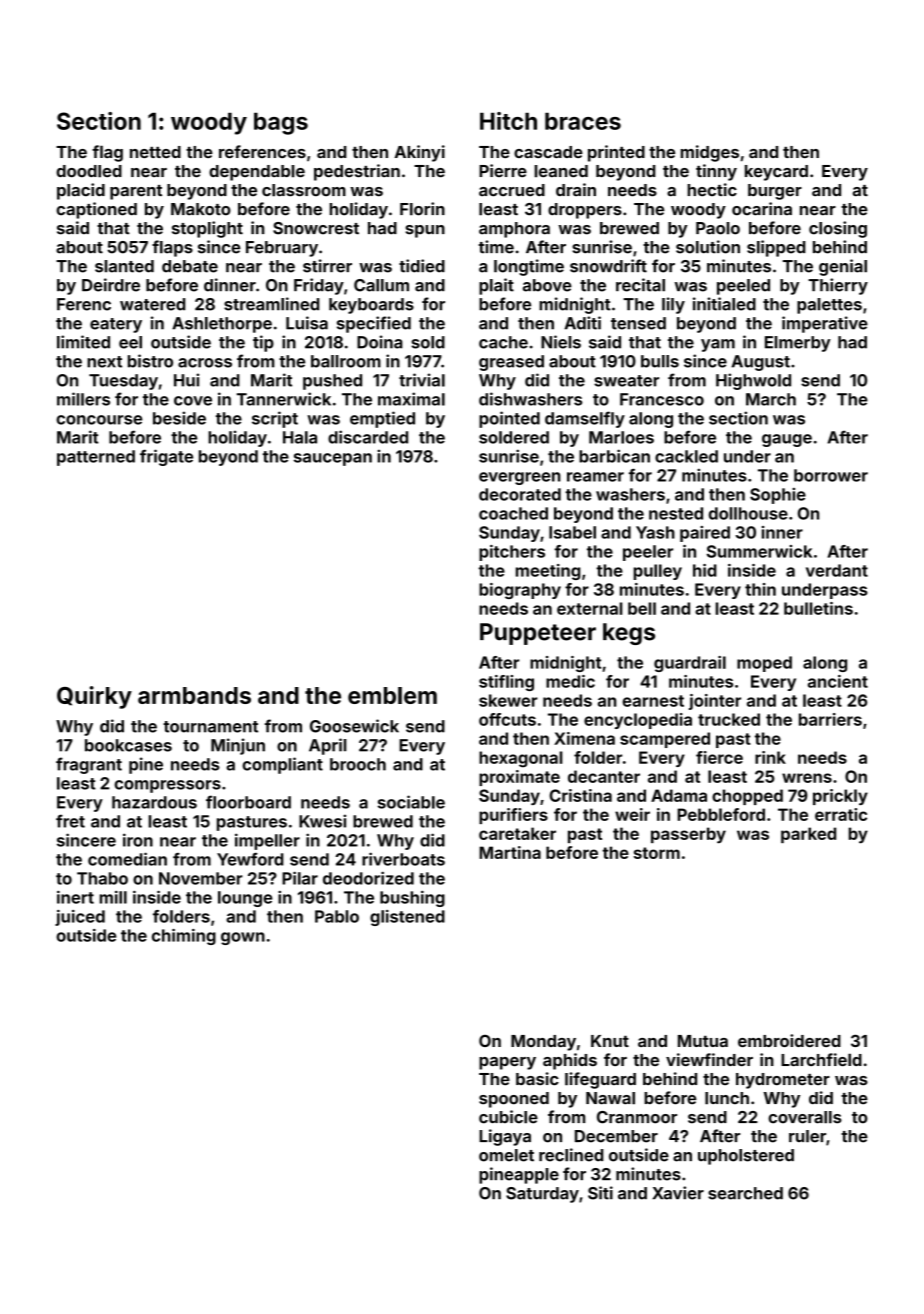 Image resolution: width=924 pixels, height=1314 pixels. I want to click on armbands, so click(194, 695).
